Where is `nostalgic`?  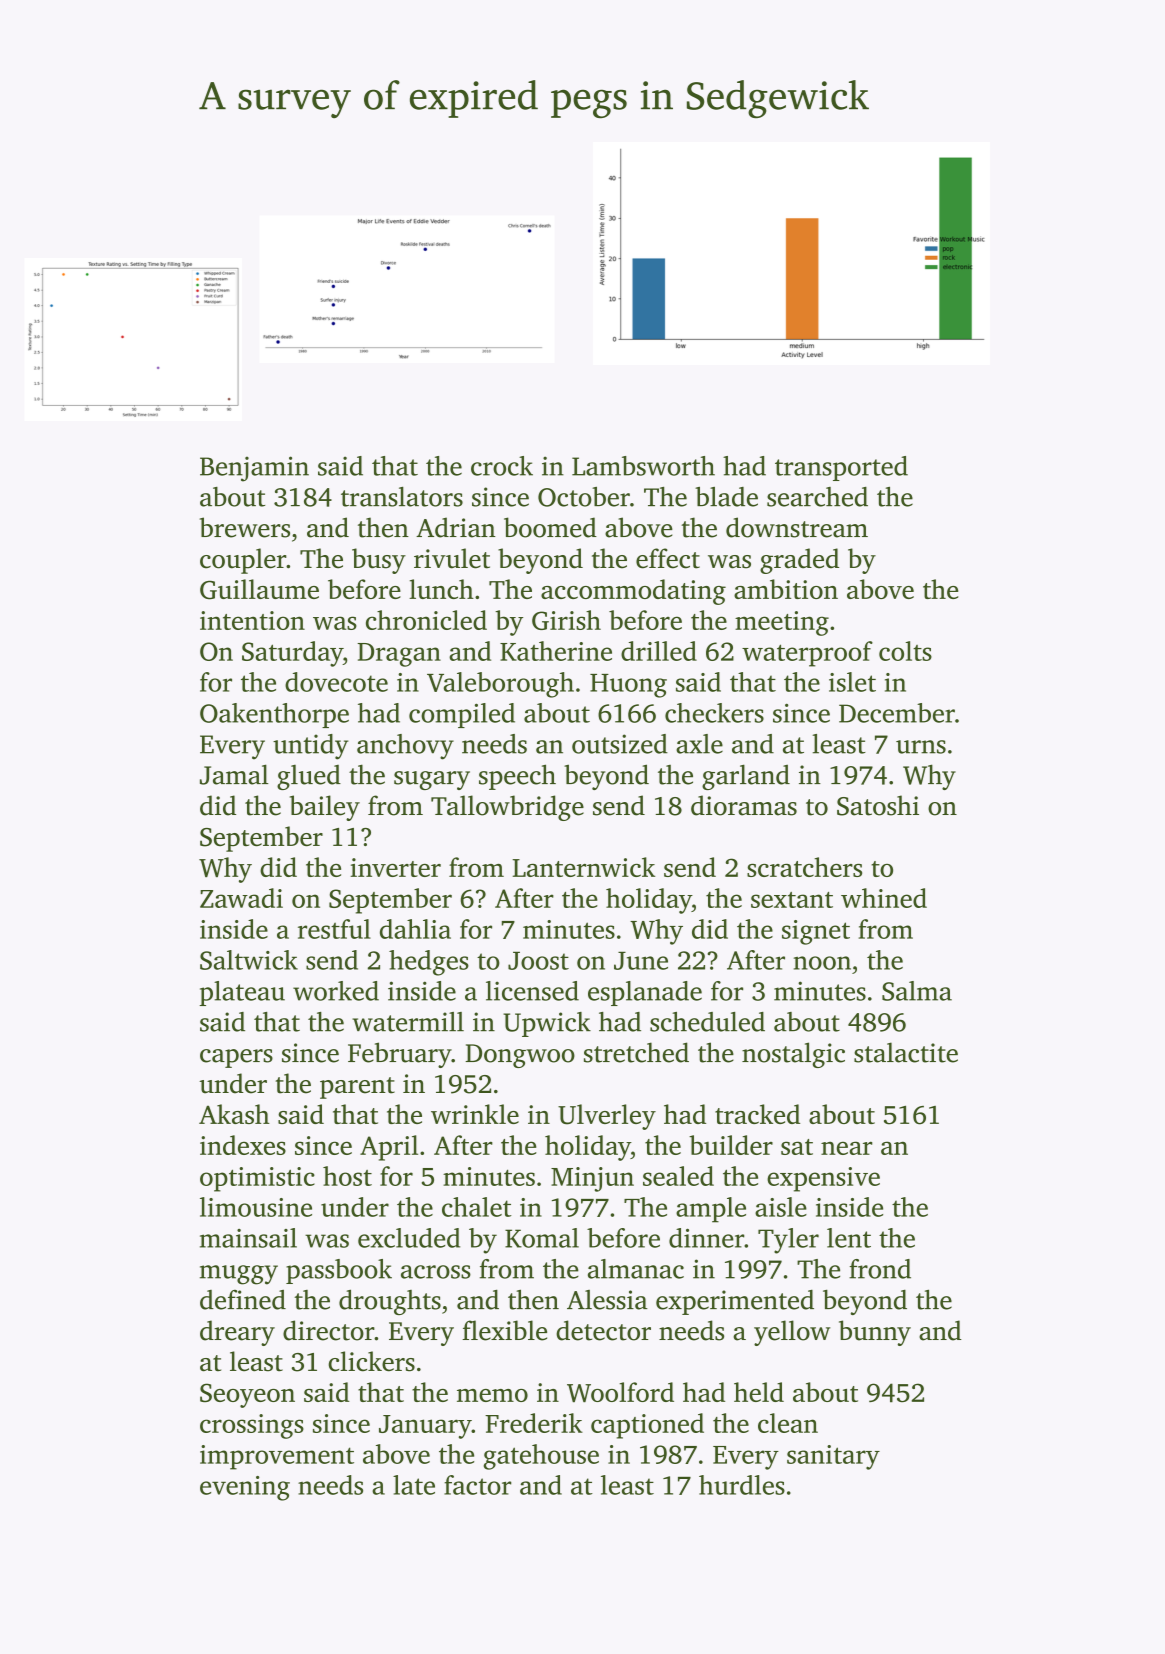
nostalgic is located at coordinates (793, 1055).
